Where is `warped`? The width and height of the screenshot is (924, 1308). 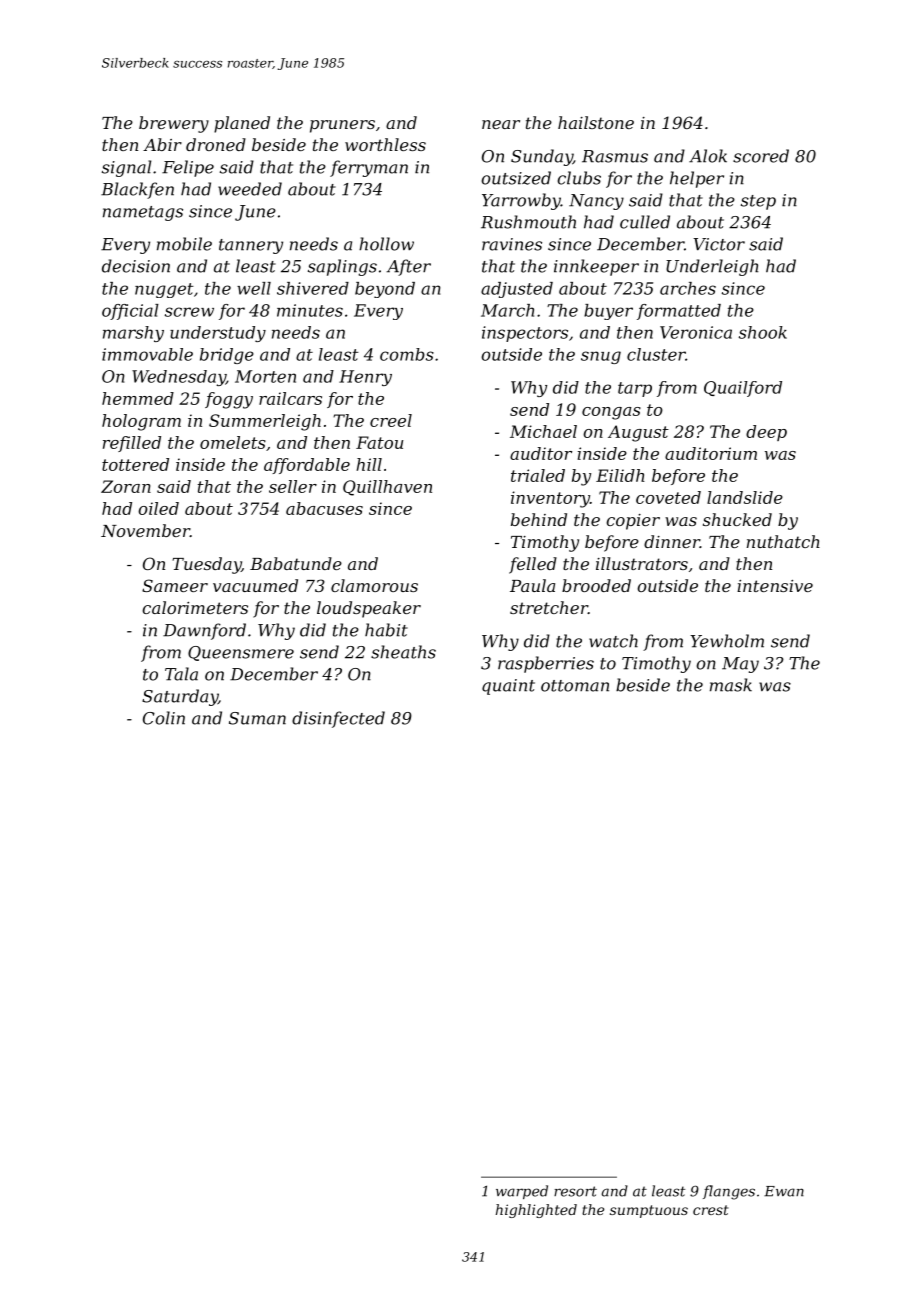 warped is located at coordinates (522, 1192).
